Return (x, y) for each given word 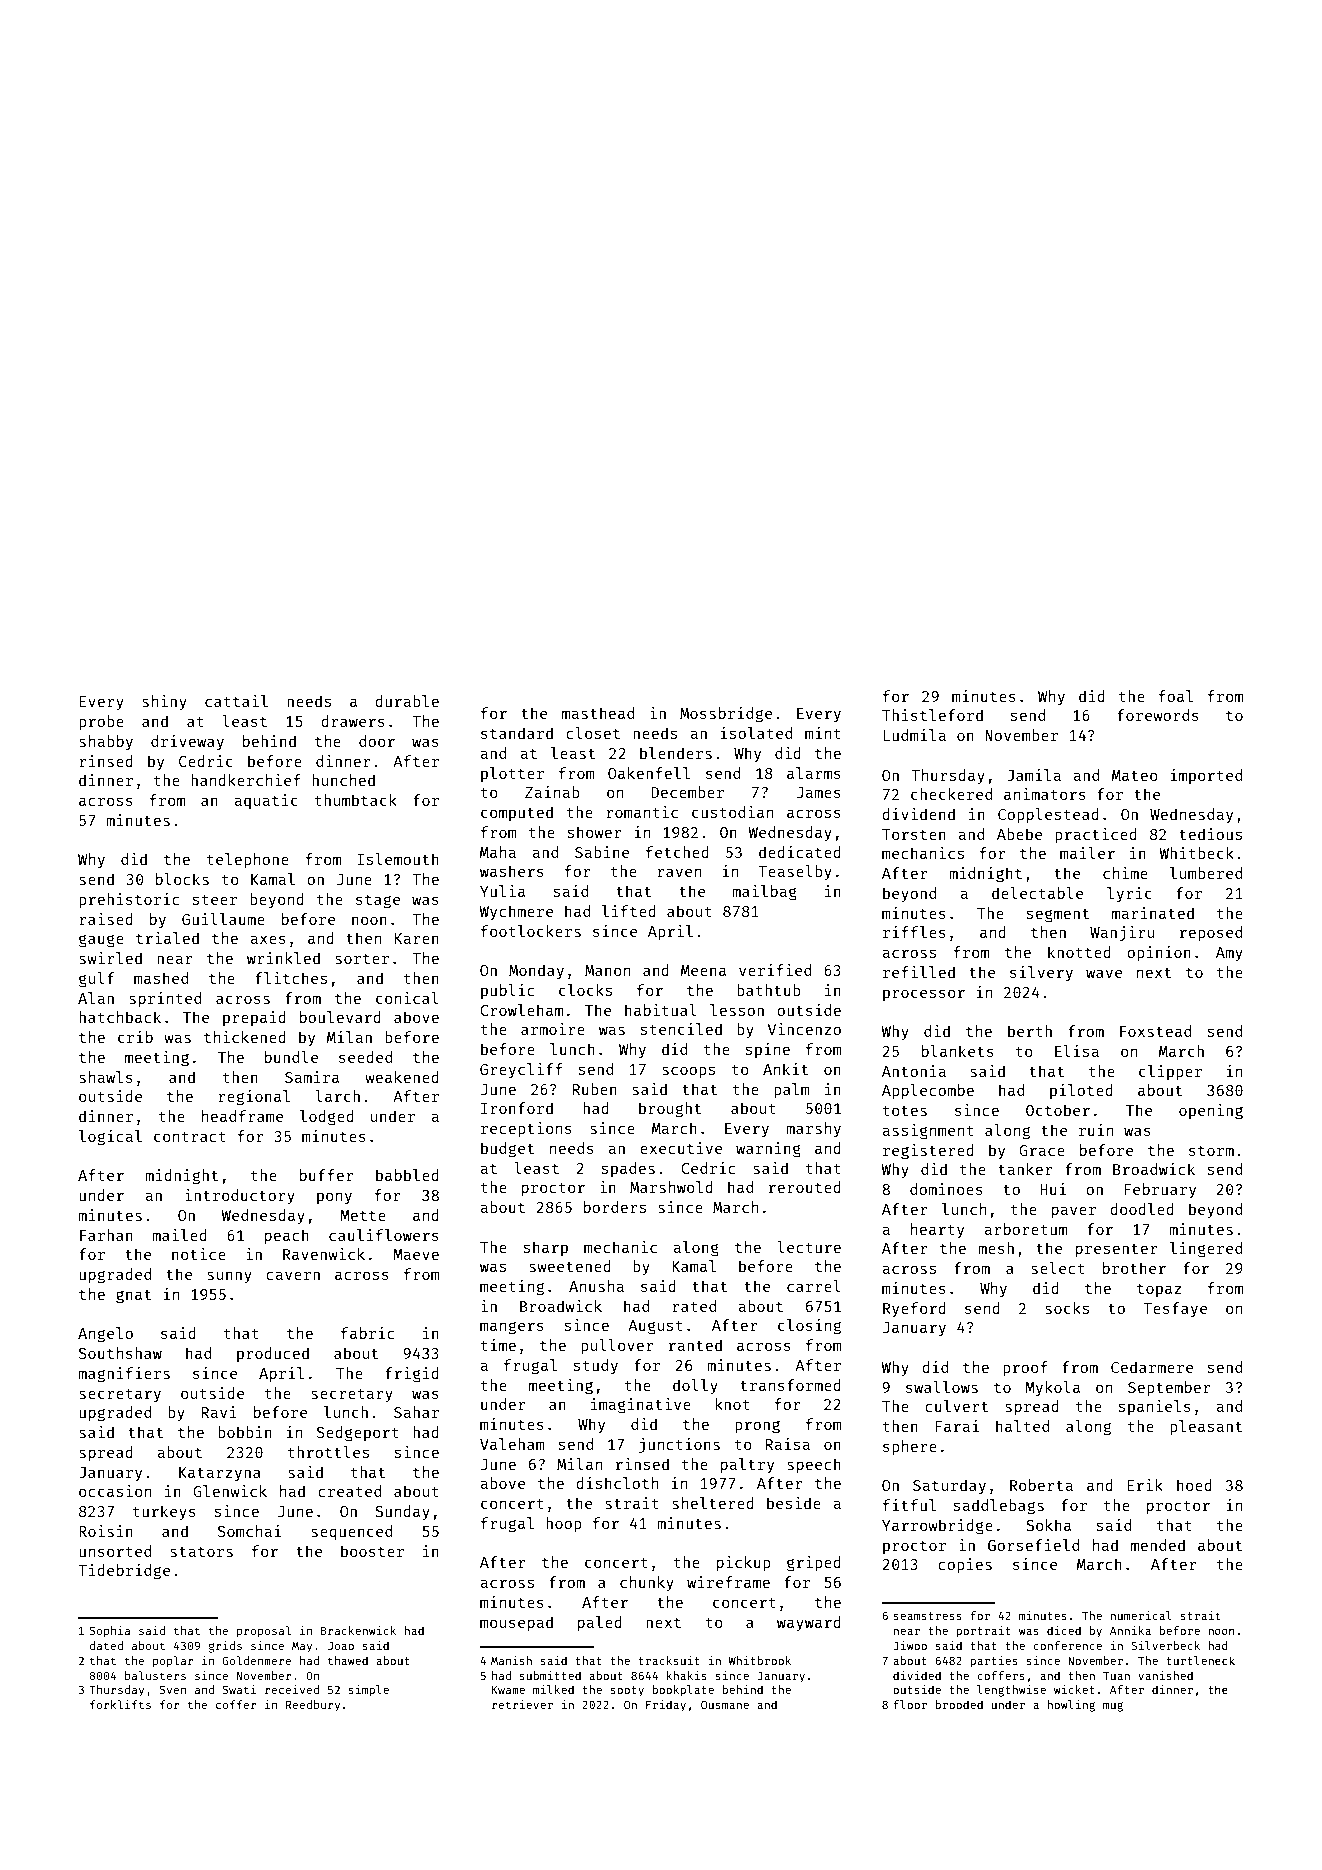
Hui (1053, 1189)
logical (110, 1138)
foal (1176, 696)
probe (101, 722)
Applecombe (928, 1091)
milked (553, 1689)
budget (507, 1150)
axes (268, 939)
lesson (737, 1010)
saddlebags (999, 1507)
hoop (564, 1524)
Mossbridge (726, 715)
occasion (115, 1491)
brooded (959, 1704)
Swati (239, 1689)
